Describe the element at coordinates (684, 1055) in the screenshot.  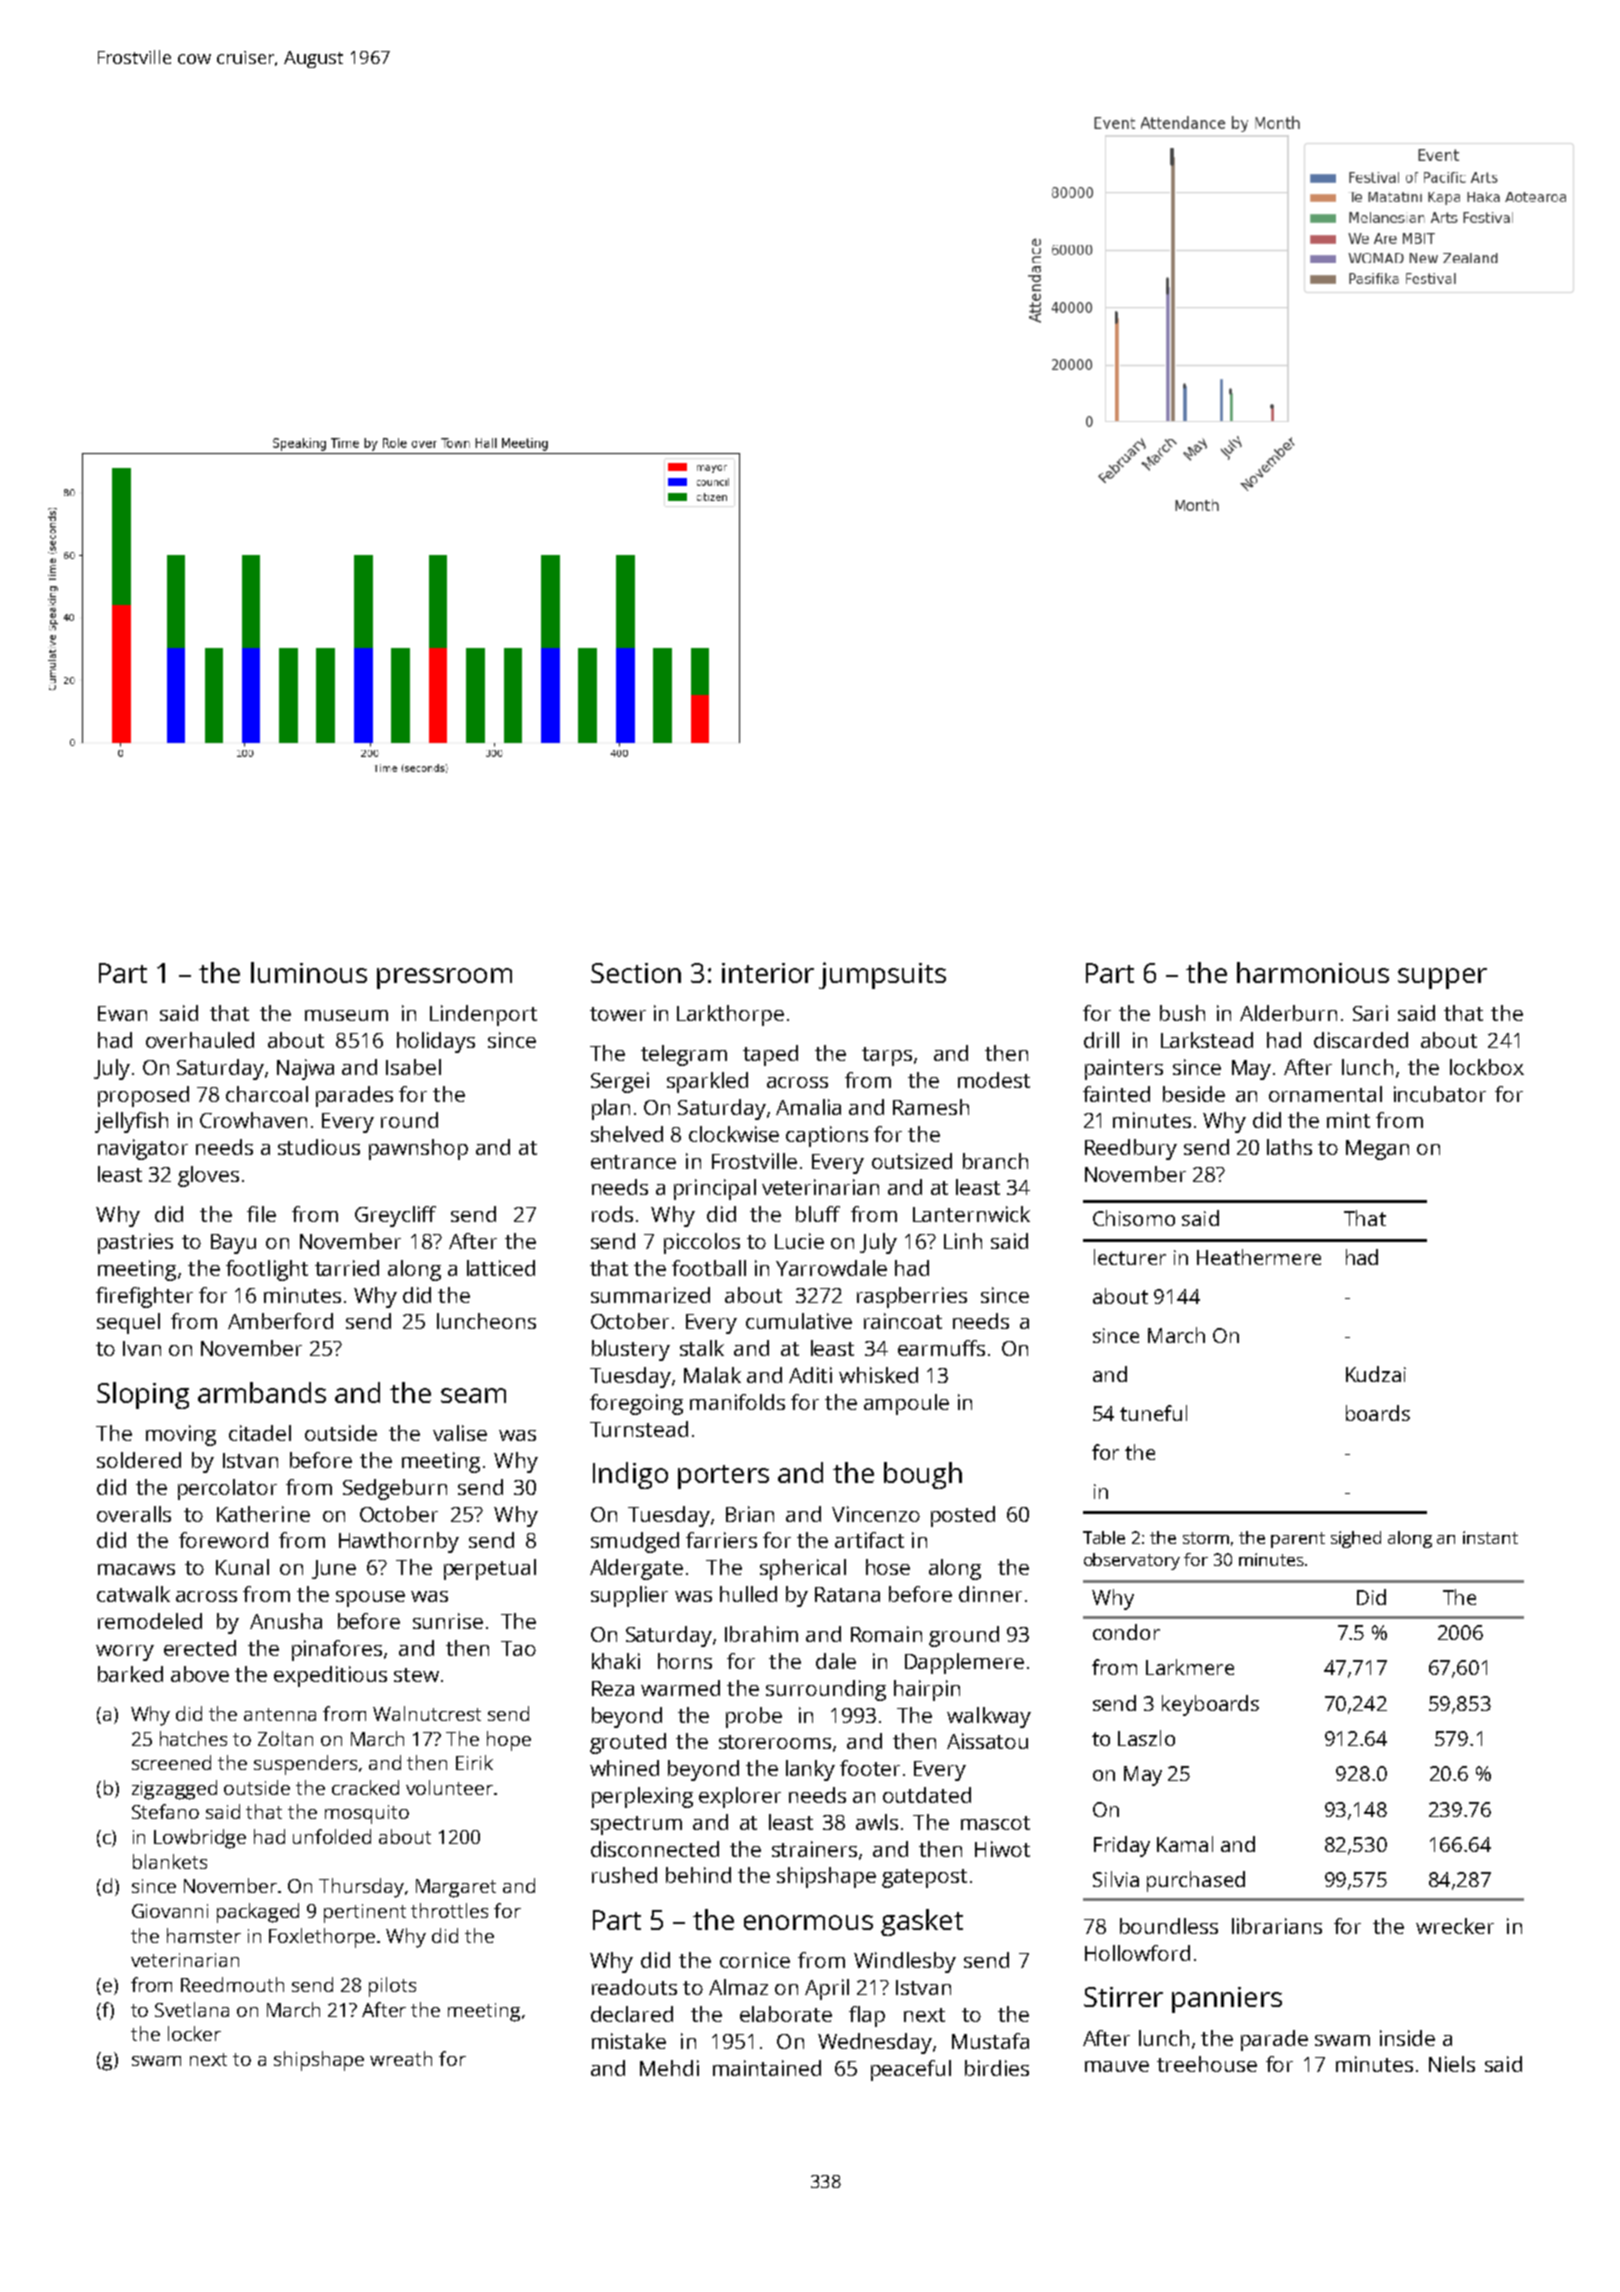
I see `telegram` at that location.
